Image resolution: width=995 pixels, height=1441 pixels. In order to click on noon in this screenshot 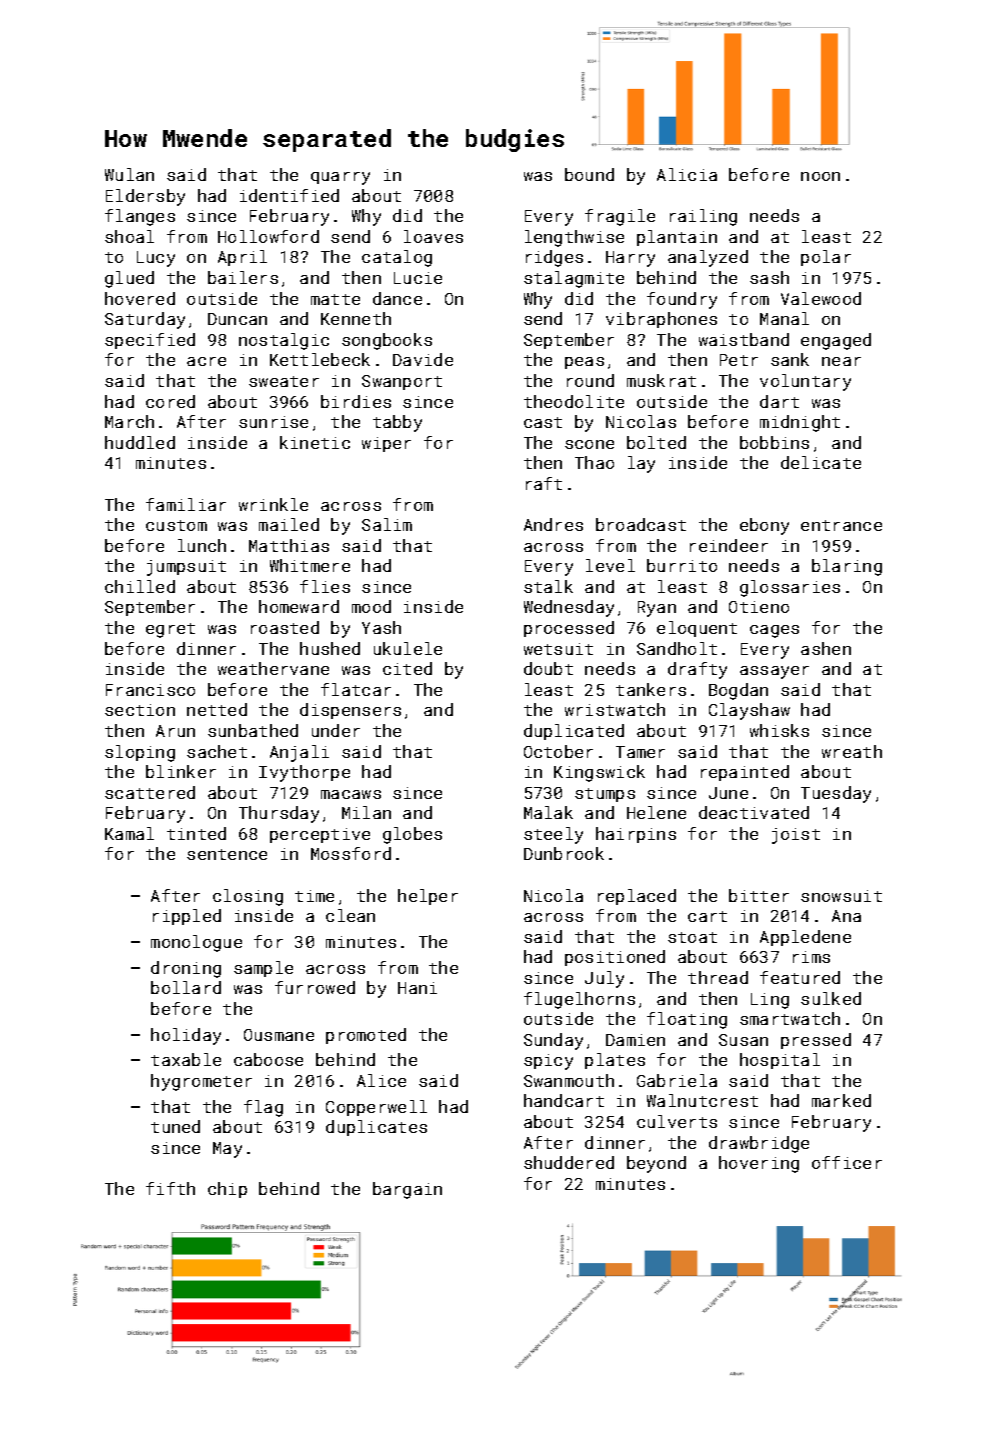, I will do `click(820, 176)`.
